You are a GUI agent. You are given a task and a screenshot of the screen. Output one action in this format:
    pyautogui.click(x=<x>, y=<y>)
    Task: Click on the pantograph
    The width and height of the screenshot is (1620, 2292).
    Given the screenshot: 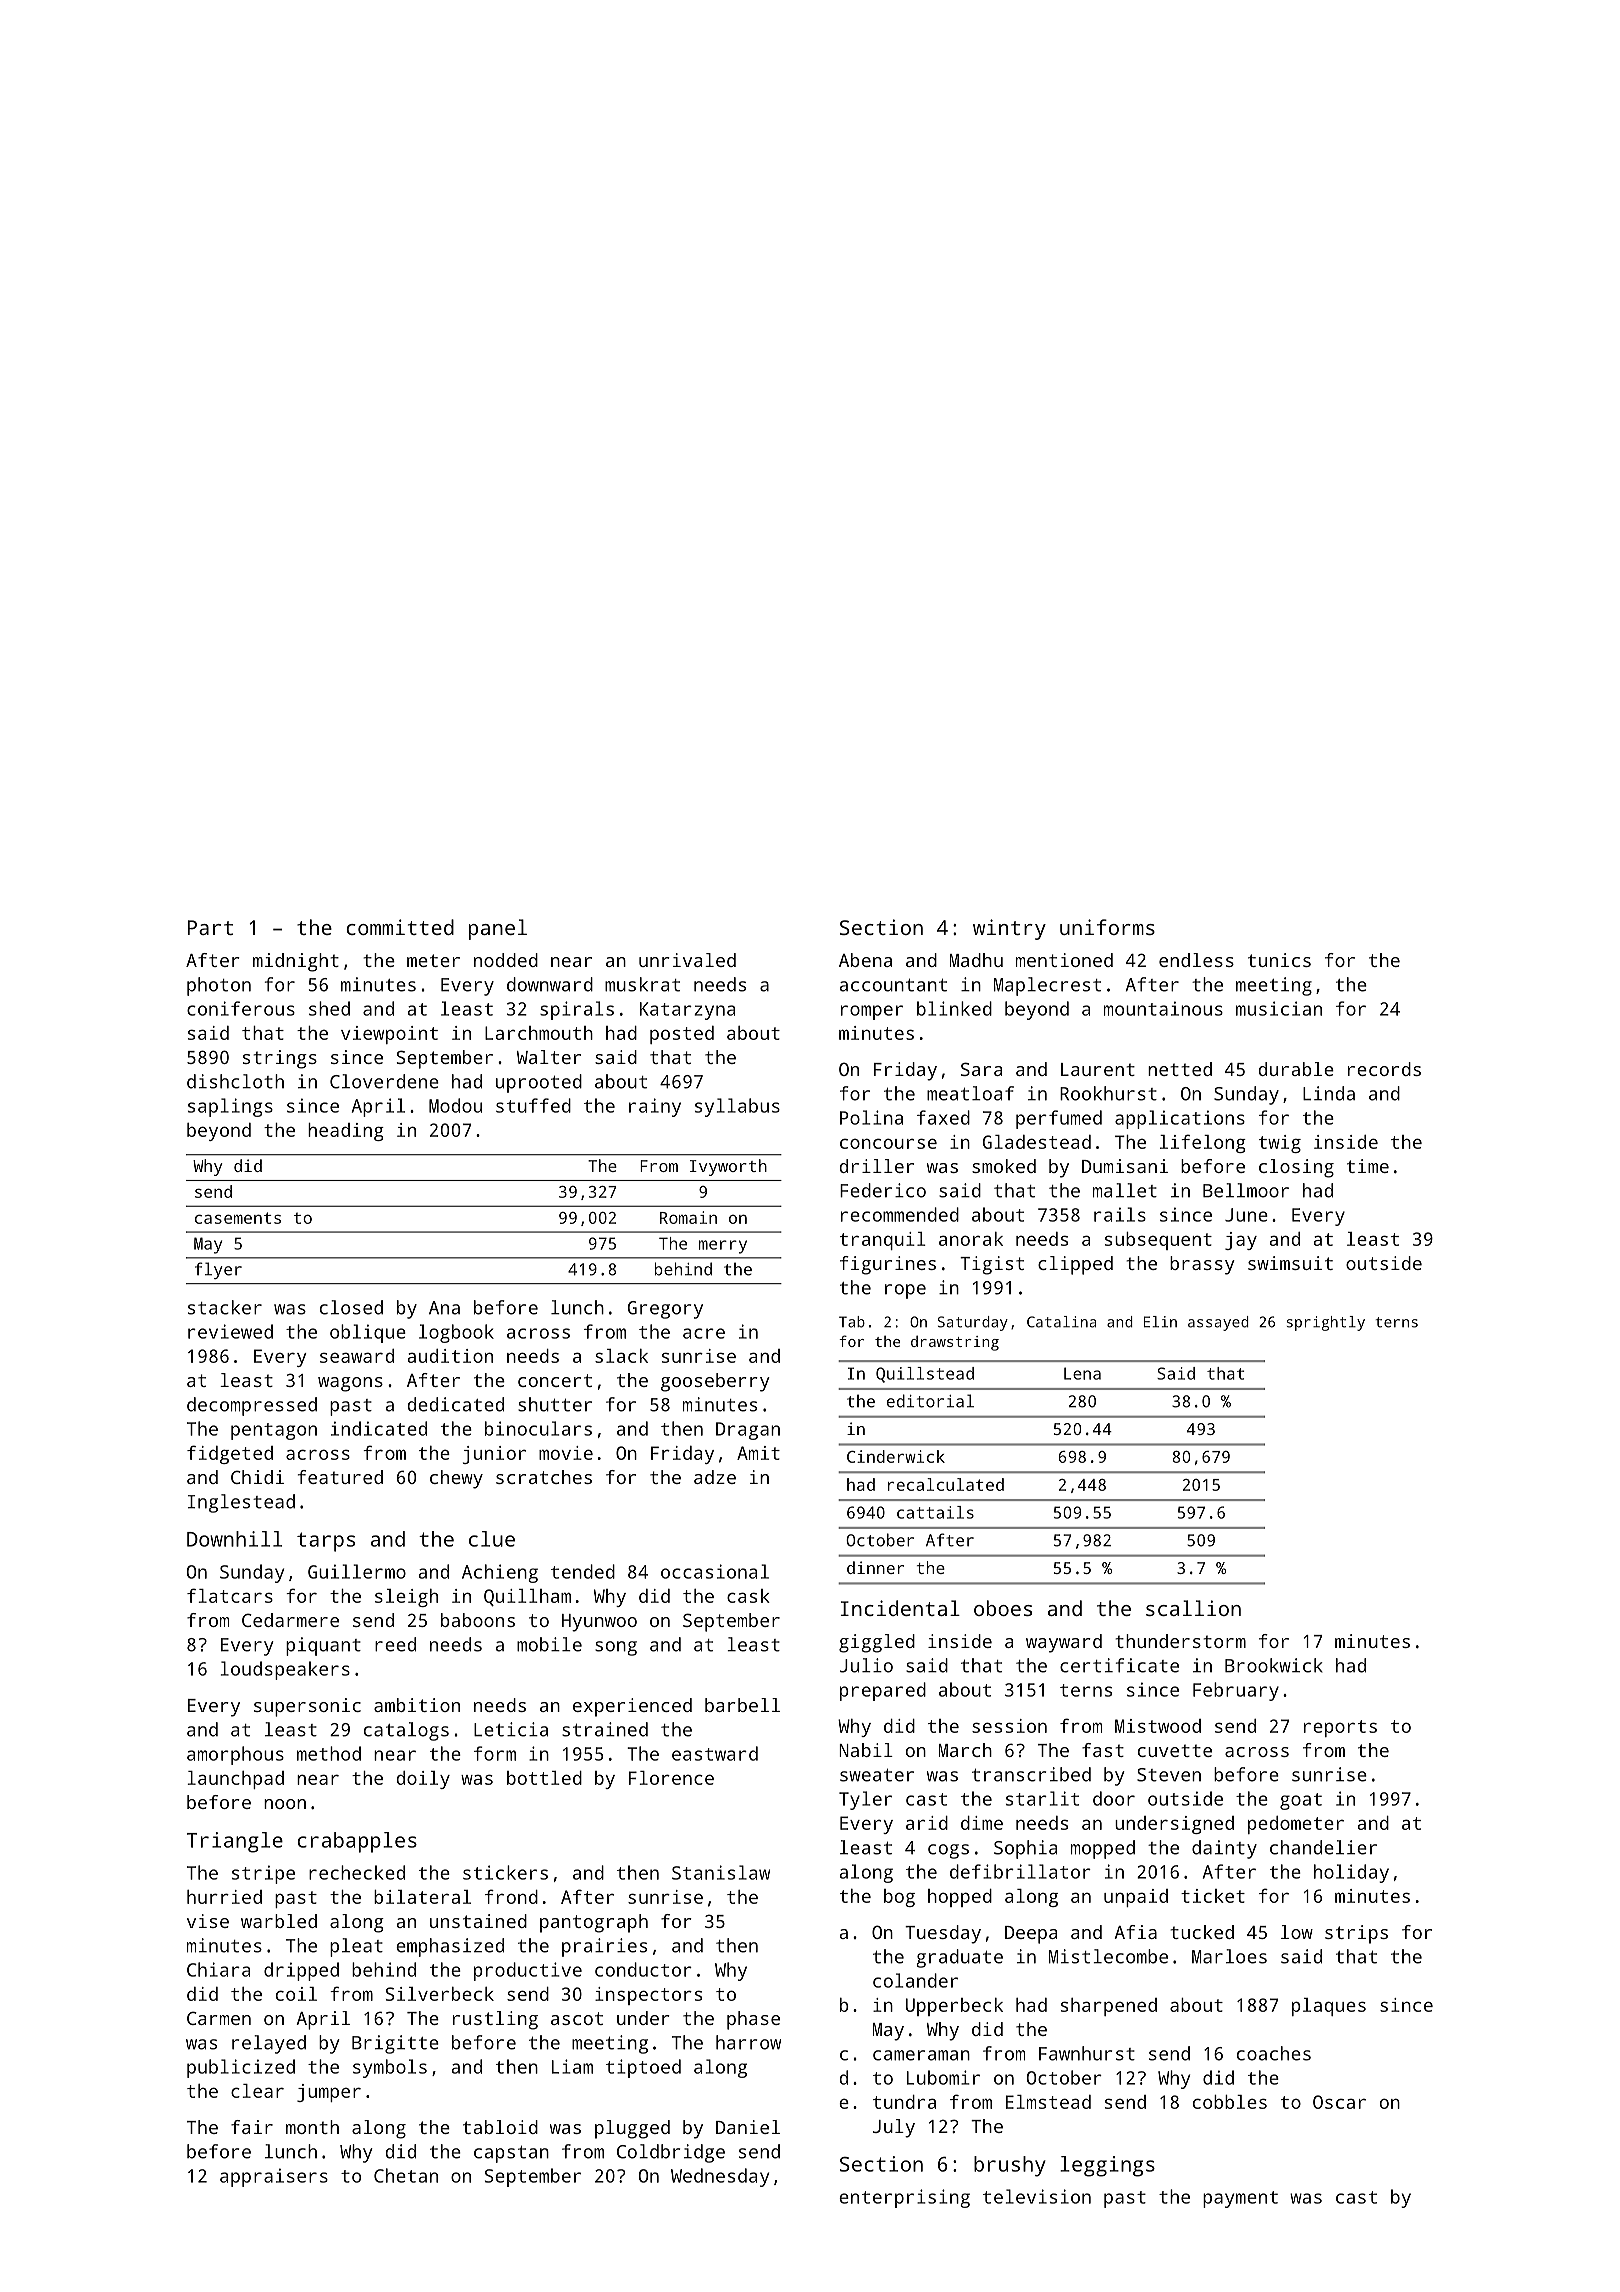 What is the action you would take?
    pyautogui.click(x=594, y=1923)
